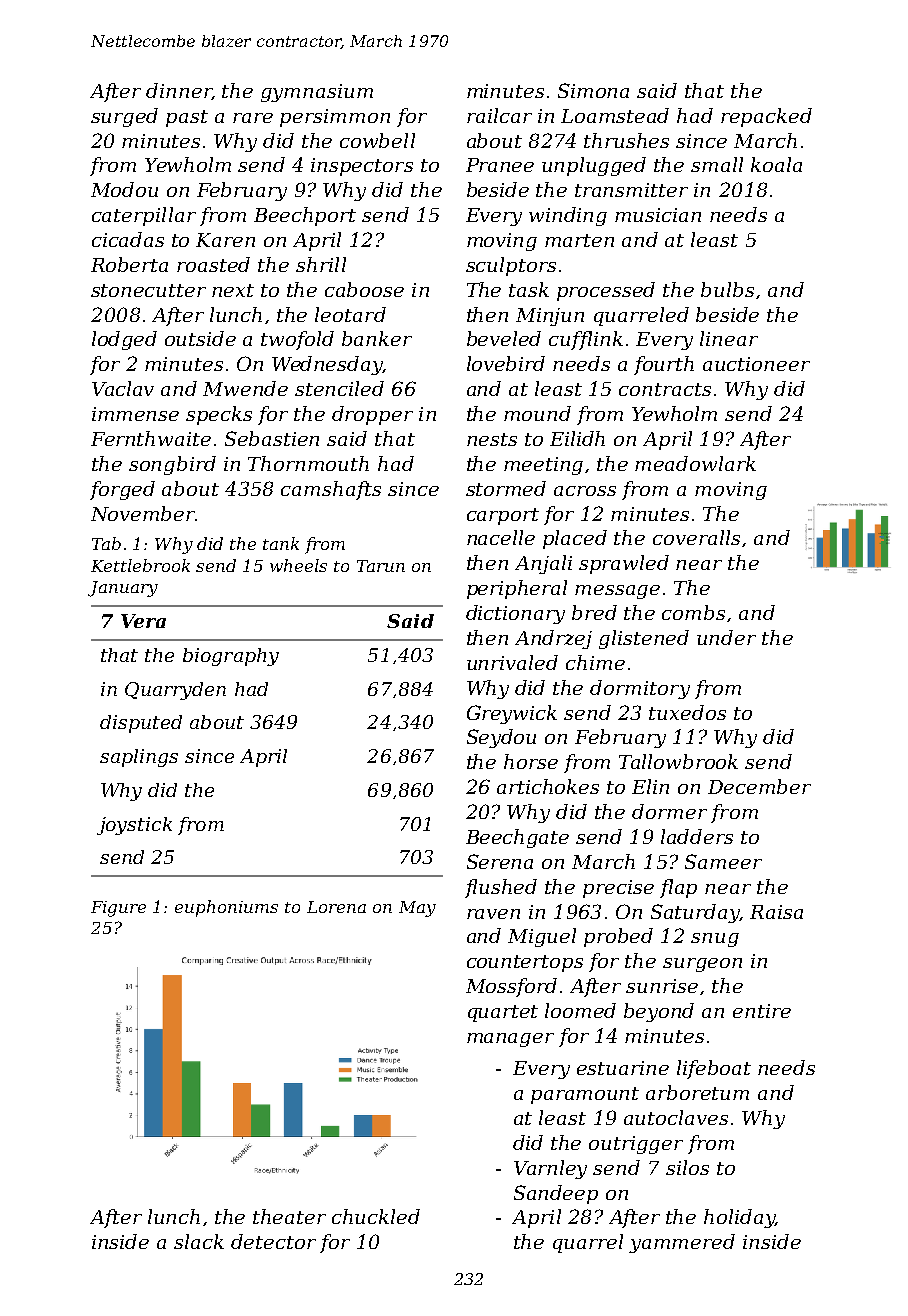 The width and height of the document is (908, 1316). What do you see at coordinates (697, 1092) in the document?
I see `arboretum` at bounding box center [697, 1092].
